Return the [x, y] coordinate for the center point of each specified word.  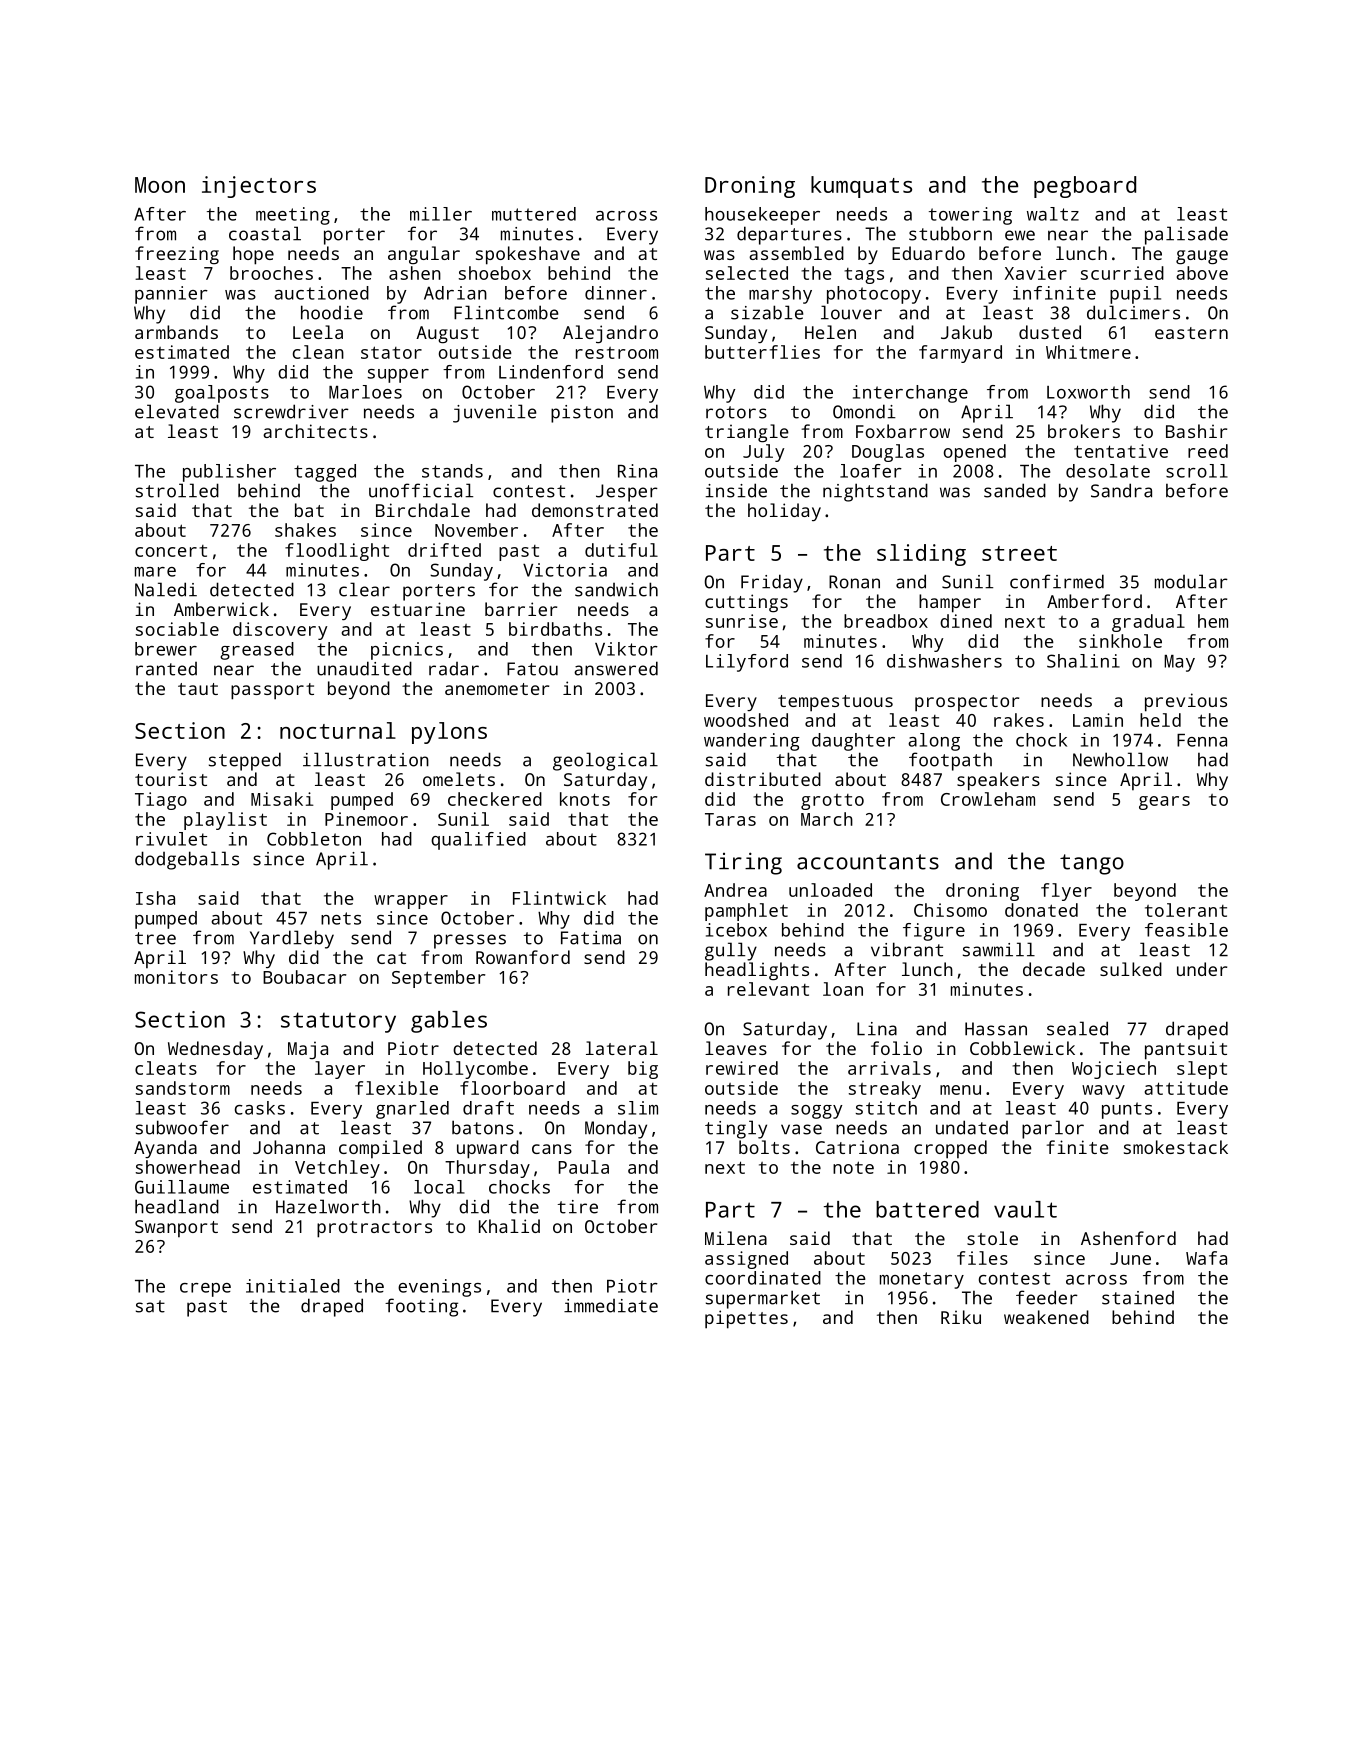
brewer [166, 649]
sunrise [742, 621]
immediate [611, 1306]
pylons [449, 733]
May [1179, 663]
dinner [616, 293]
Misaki [282, 799]
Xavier [1036, 273]
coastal [265, 233]
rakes [1019, 720]
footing [421, 1307]
